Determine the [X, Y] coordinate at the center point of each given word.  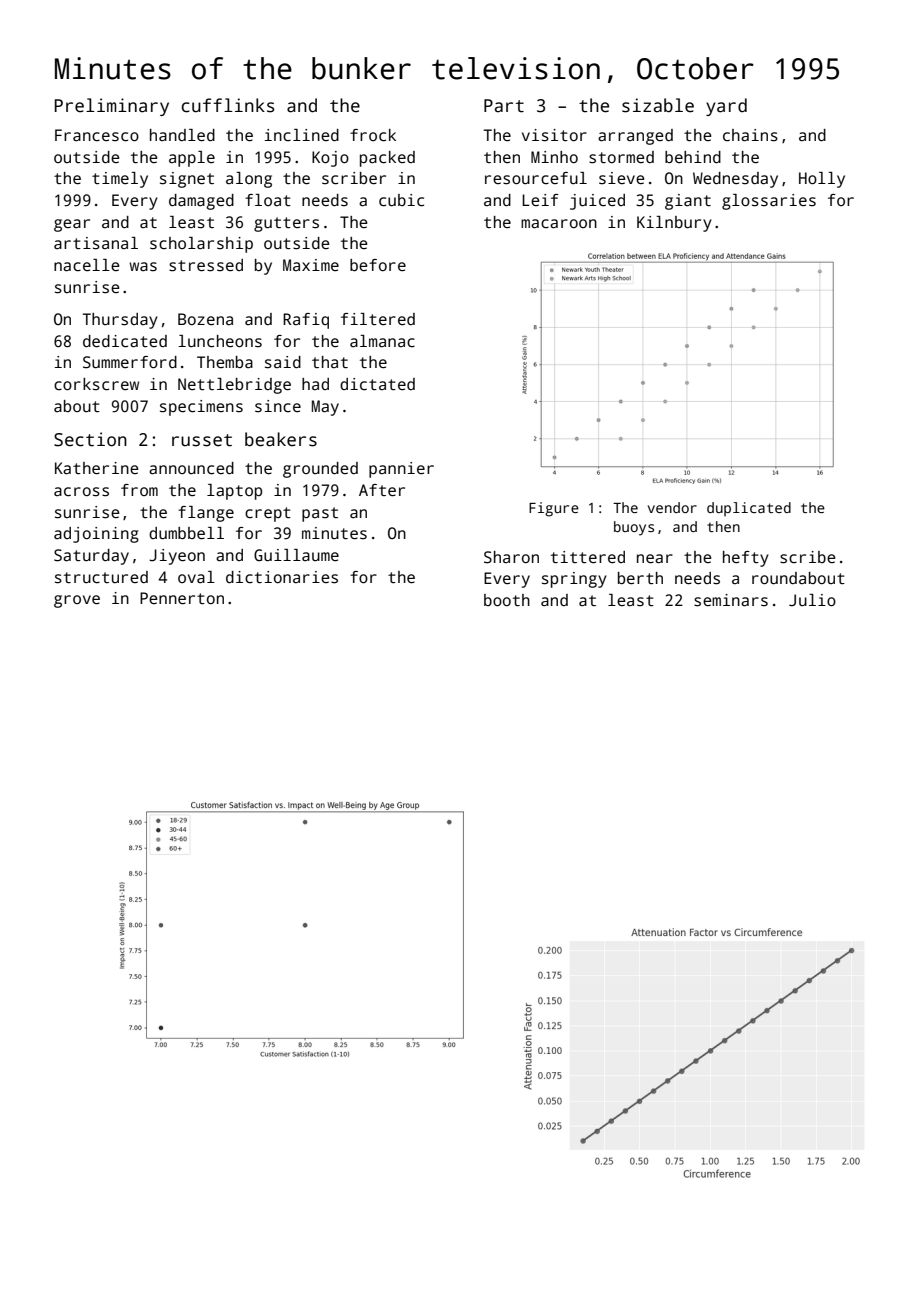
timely [120, 180]
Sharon [511, 557]
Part [504, 106]
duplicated [749, 509]
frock [373, 135]
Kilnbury [674, 224]
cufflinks [227, 105]
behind [693, 157]
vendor [672, 507]
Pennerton [182, 598]
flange [206, 514]
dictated [377, 384]
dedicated [125, 341]
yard [726, 107]
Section [90, 439]
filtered [378, 319]
